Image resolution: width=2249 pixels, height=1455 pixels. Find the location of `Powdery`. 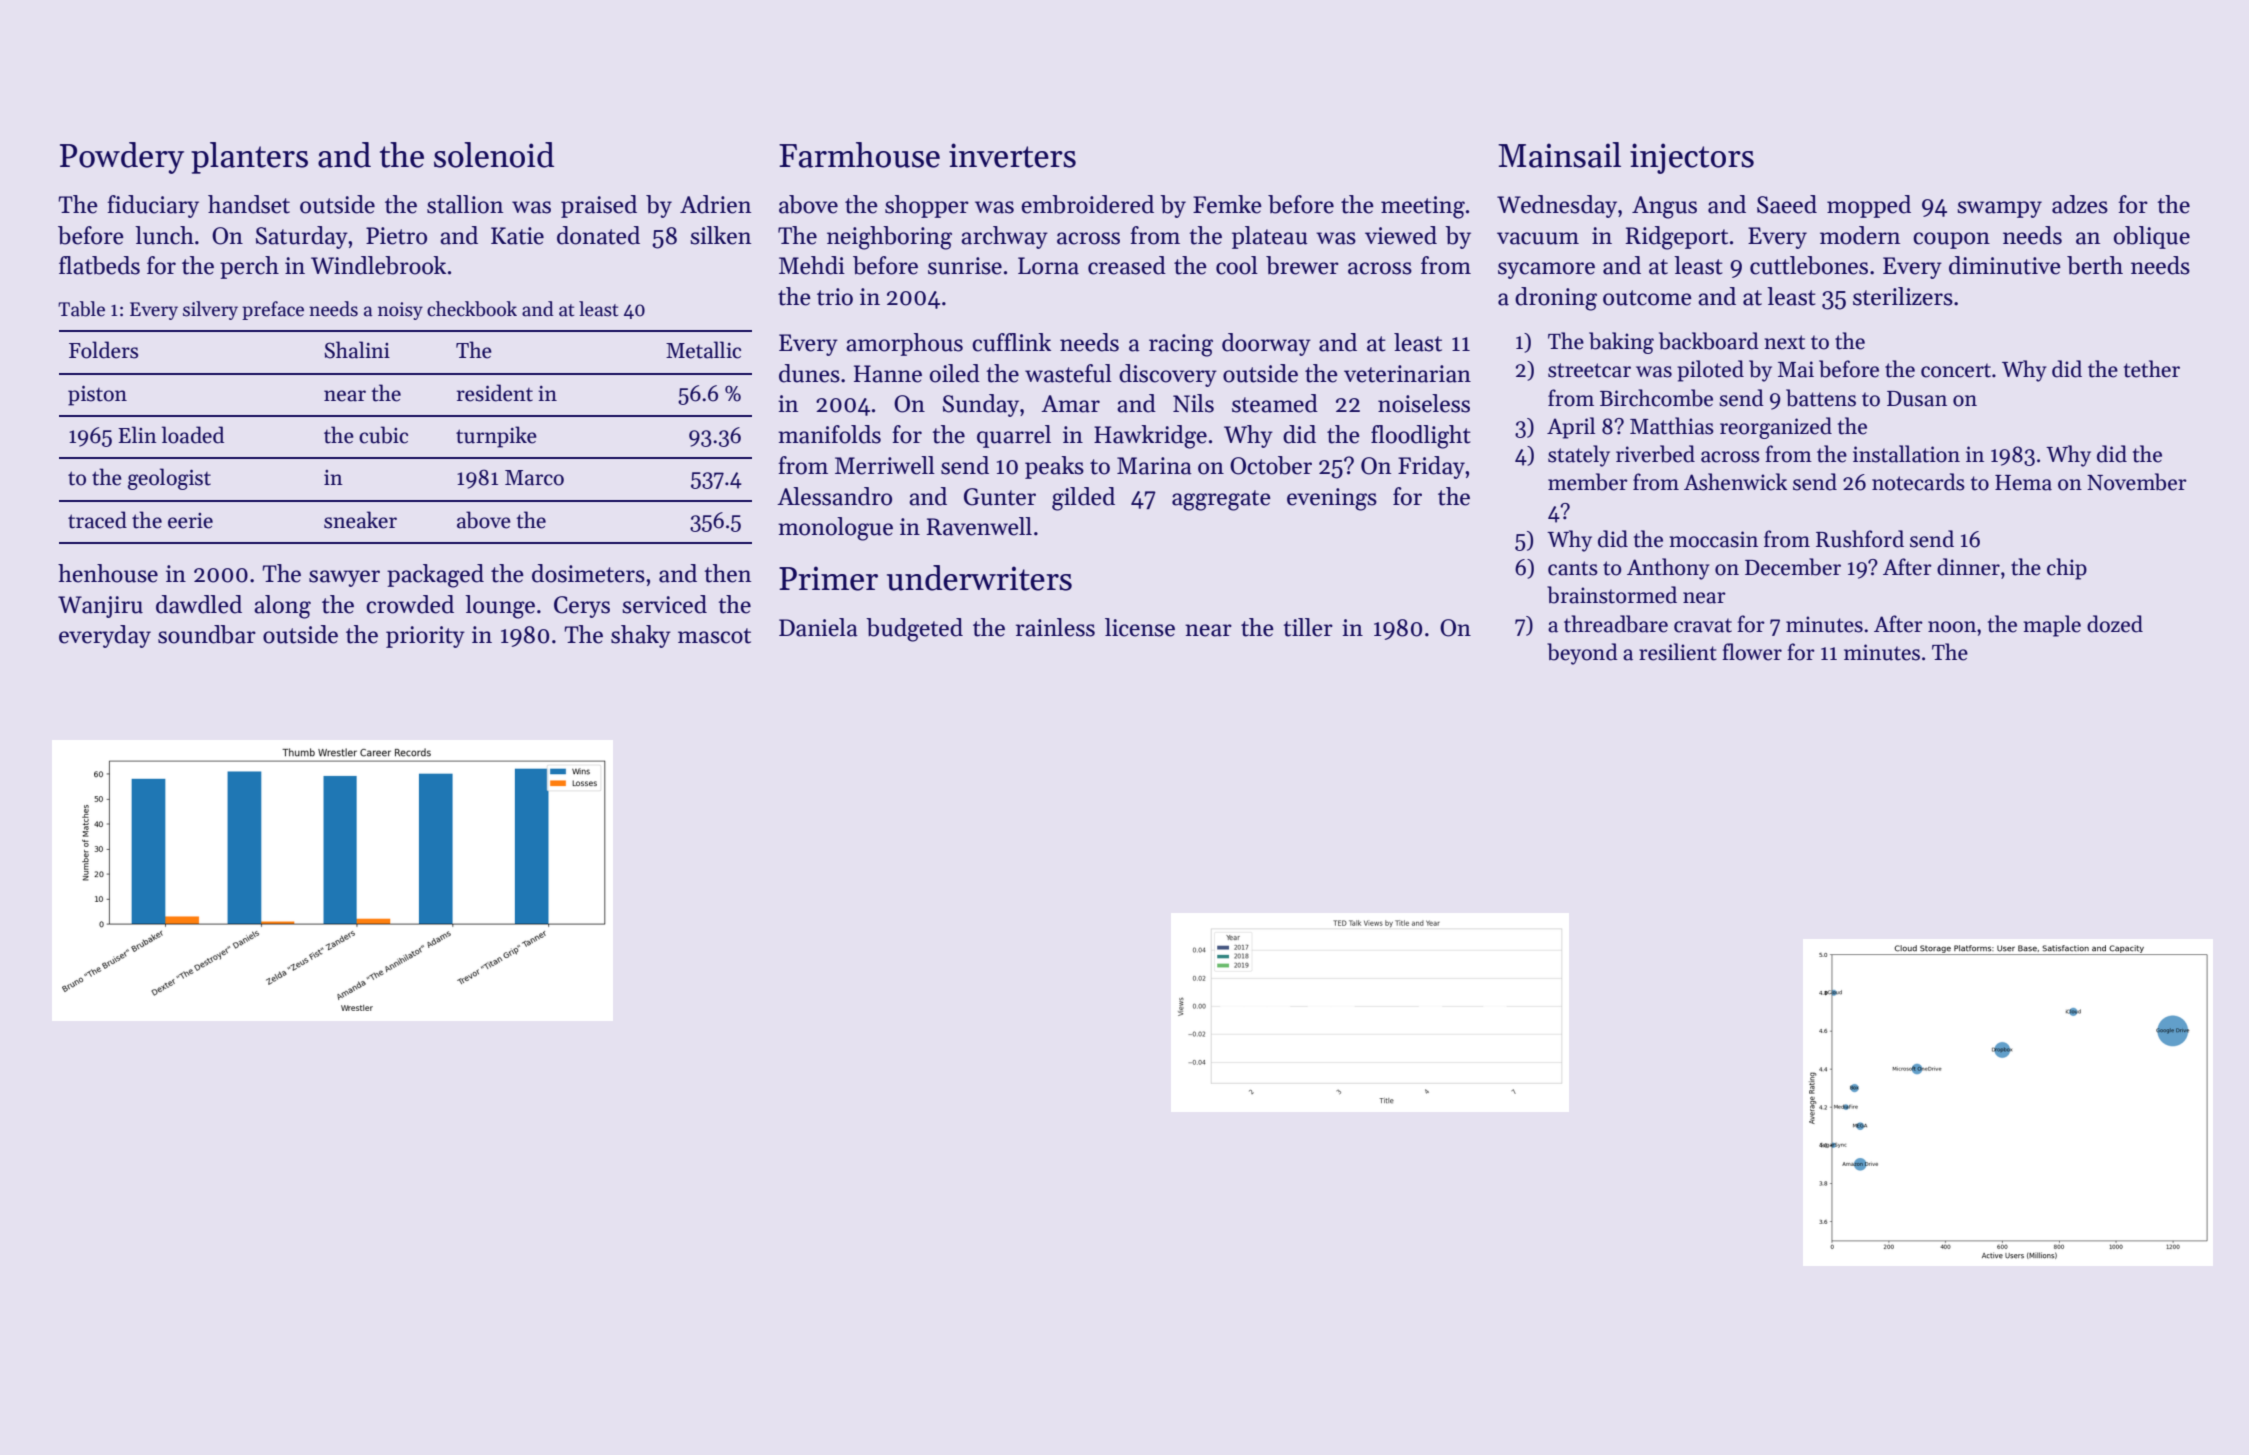

Powdery is located at coordinates (122, 158).
